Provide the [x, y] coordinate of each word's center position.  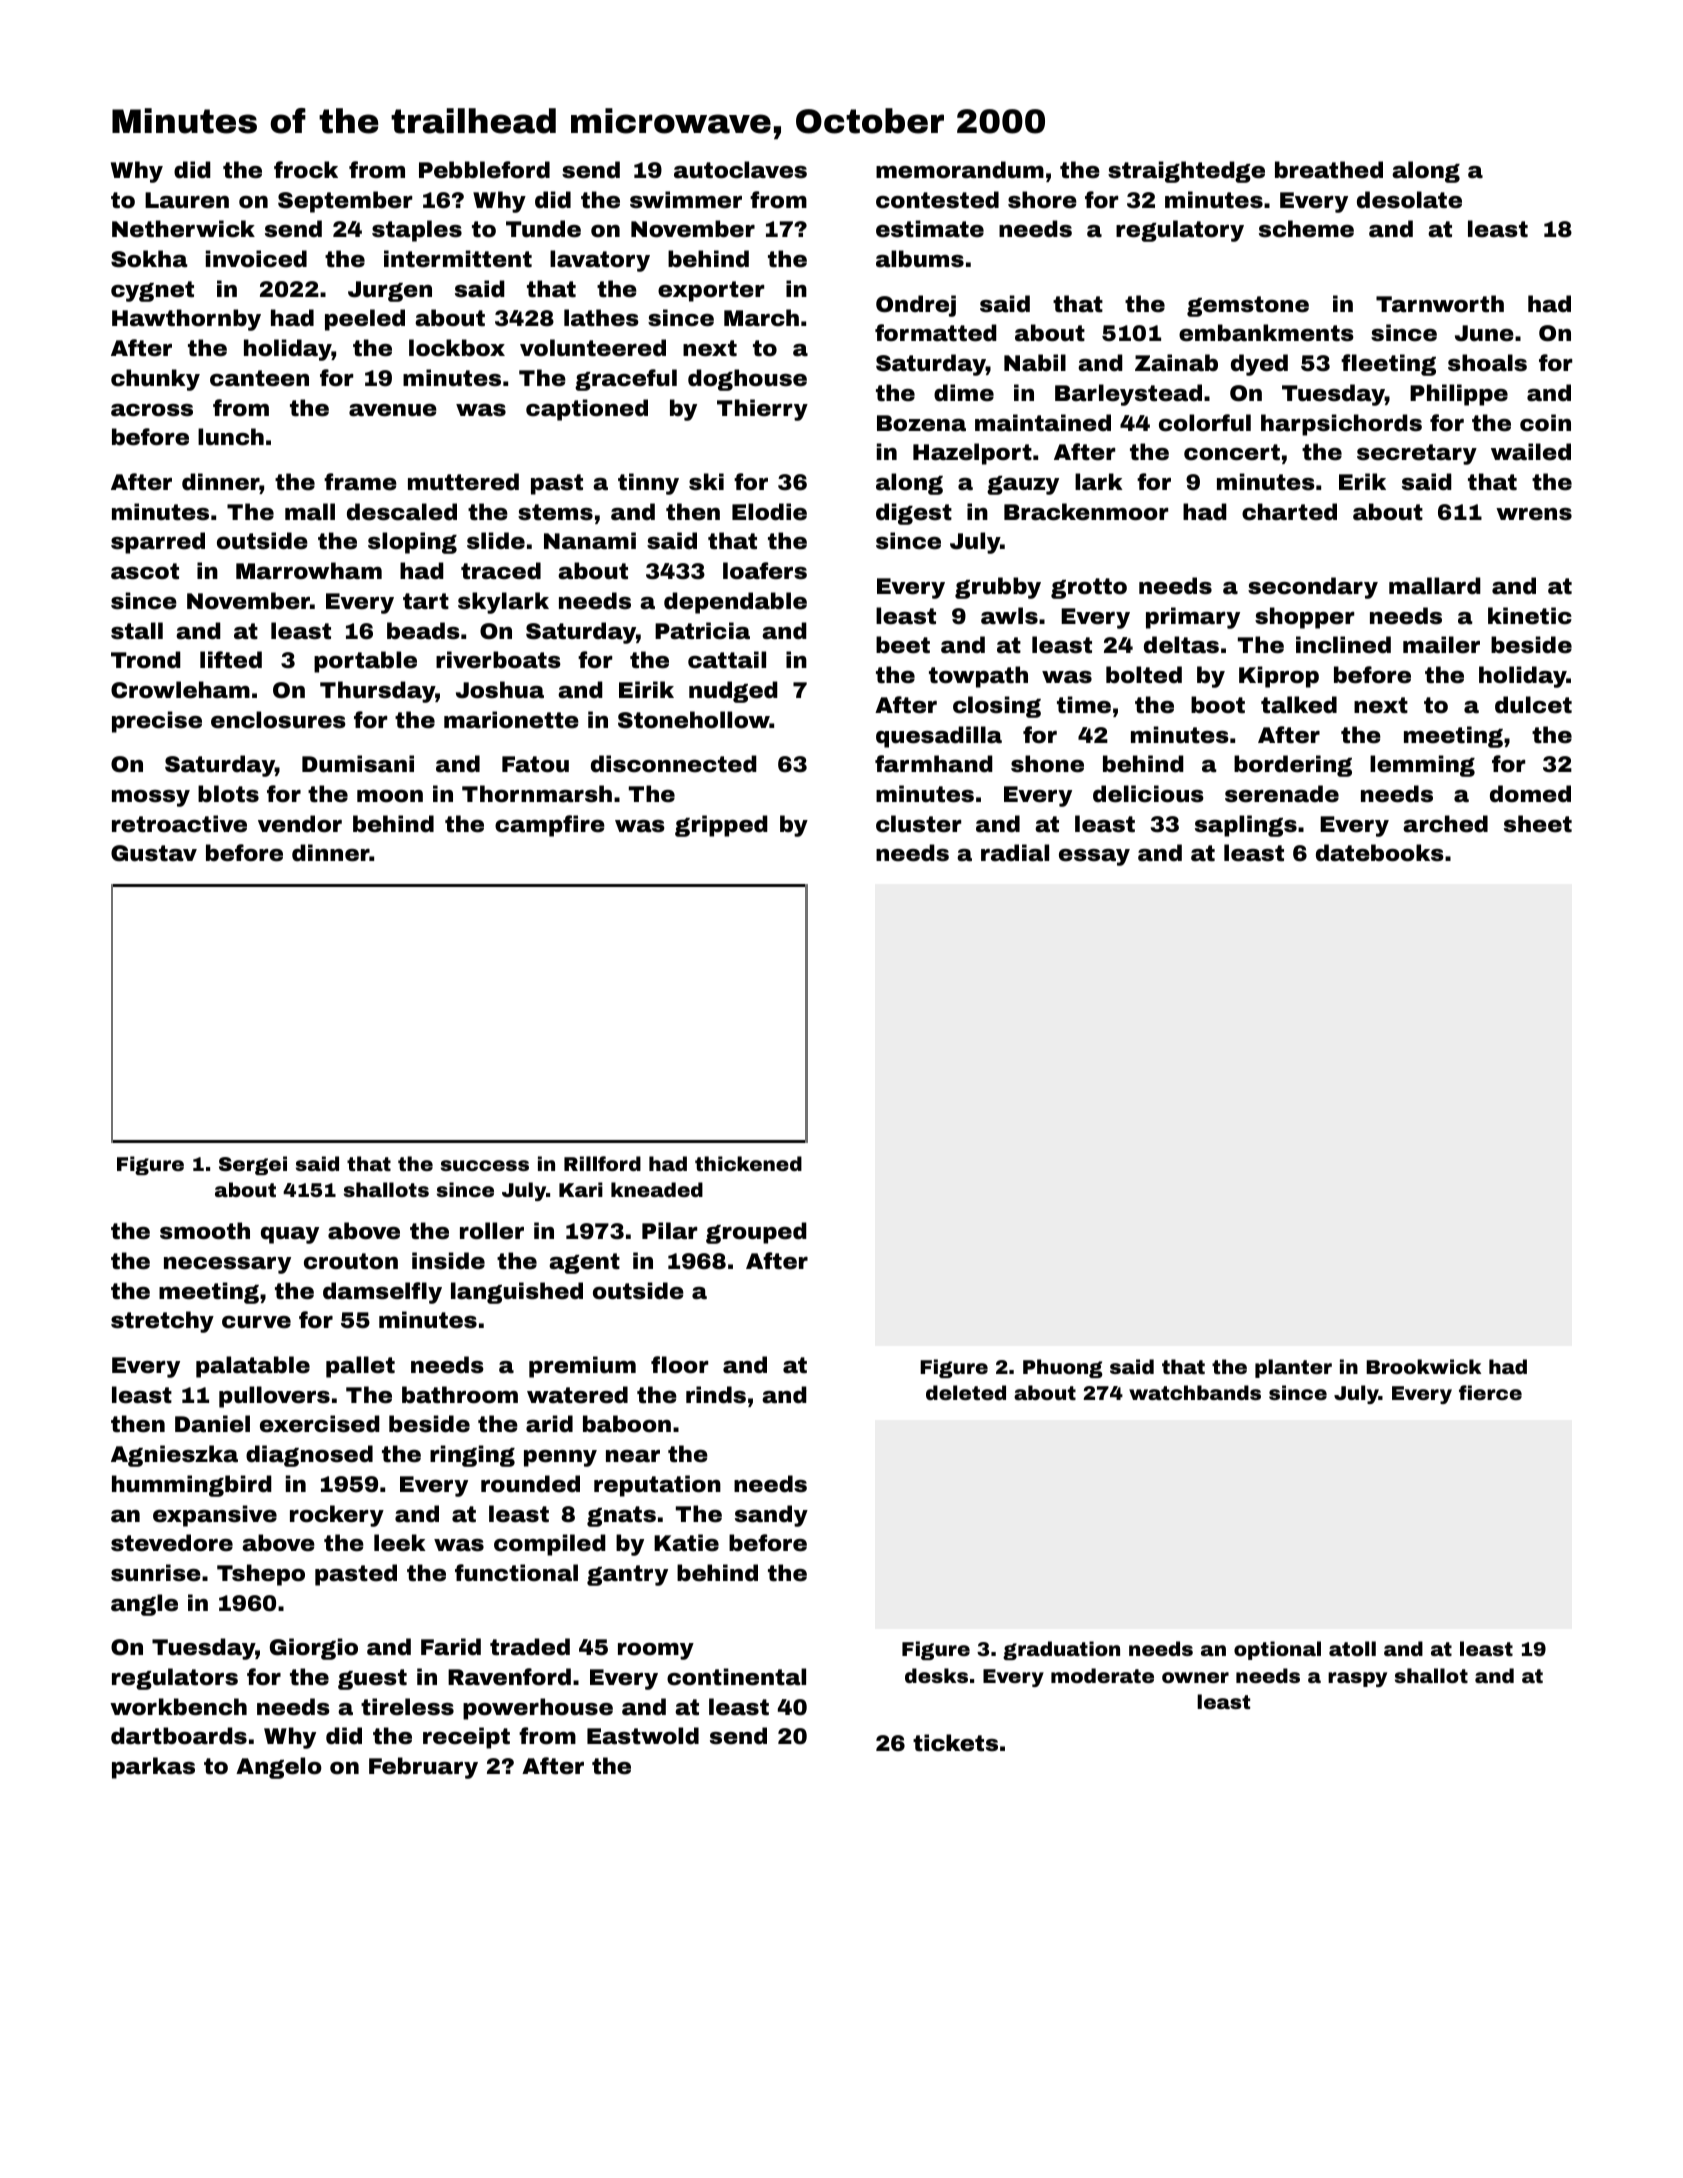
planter [1293, 1368]
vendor [300, 824]
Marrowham [309, 571]
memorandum [960, 170]
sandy [771, 1516]
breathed [1329, 170]
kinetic [1530, 616]
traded [530, 1647]
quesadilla [939, 737]
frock [306, 170]
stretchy [162, 1322]
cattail [727, 660]
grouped [756, 1233]
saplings [1246, 826]
